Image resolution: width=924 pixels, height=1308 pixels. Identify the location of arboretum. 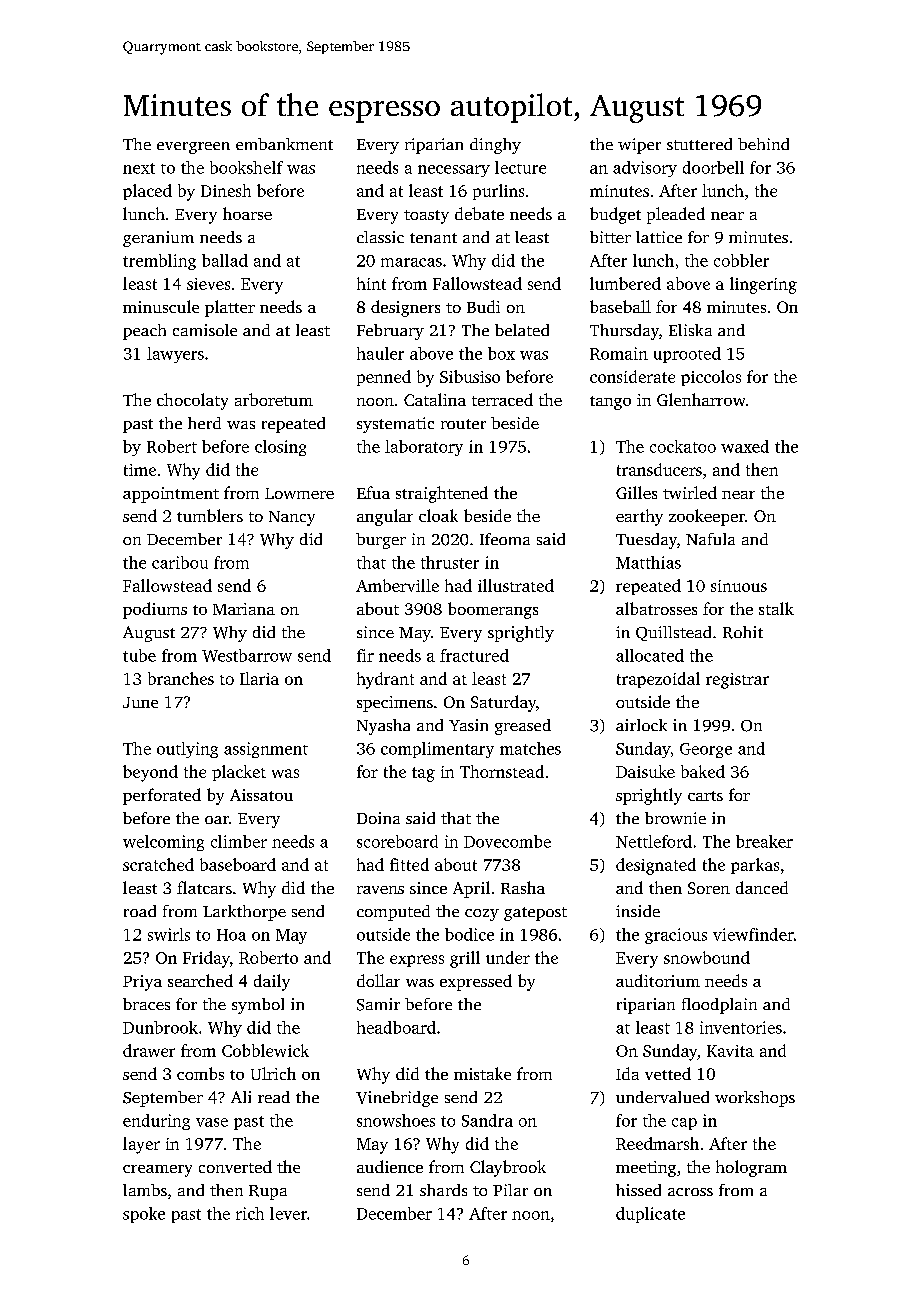
(274, 399).
